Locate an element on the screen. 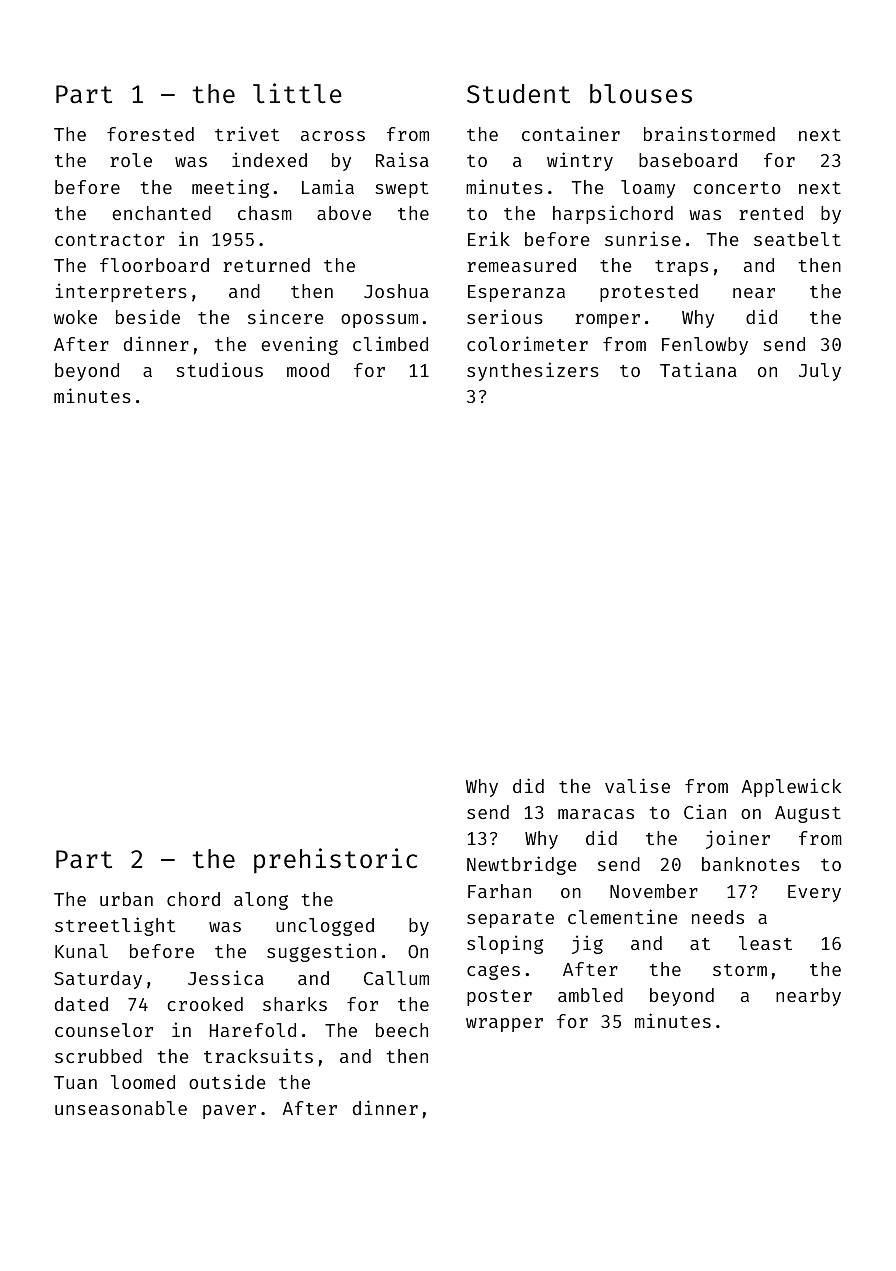  prehistoric is located at coordinates (335, 860).
